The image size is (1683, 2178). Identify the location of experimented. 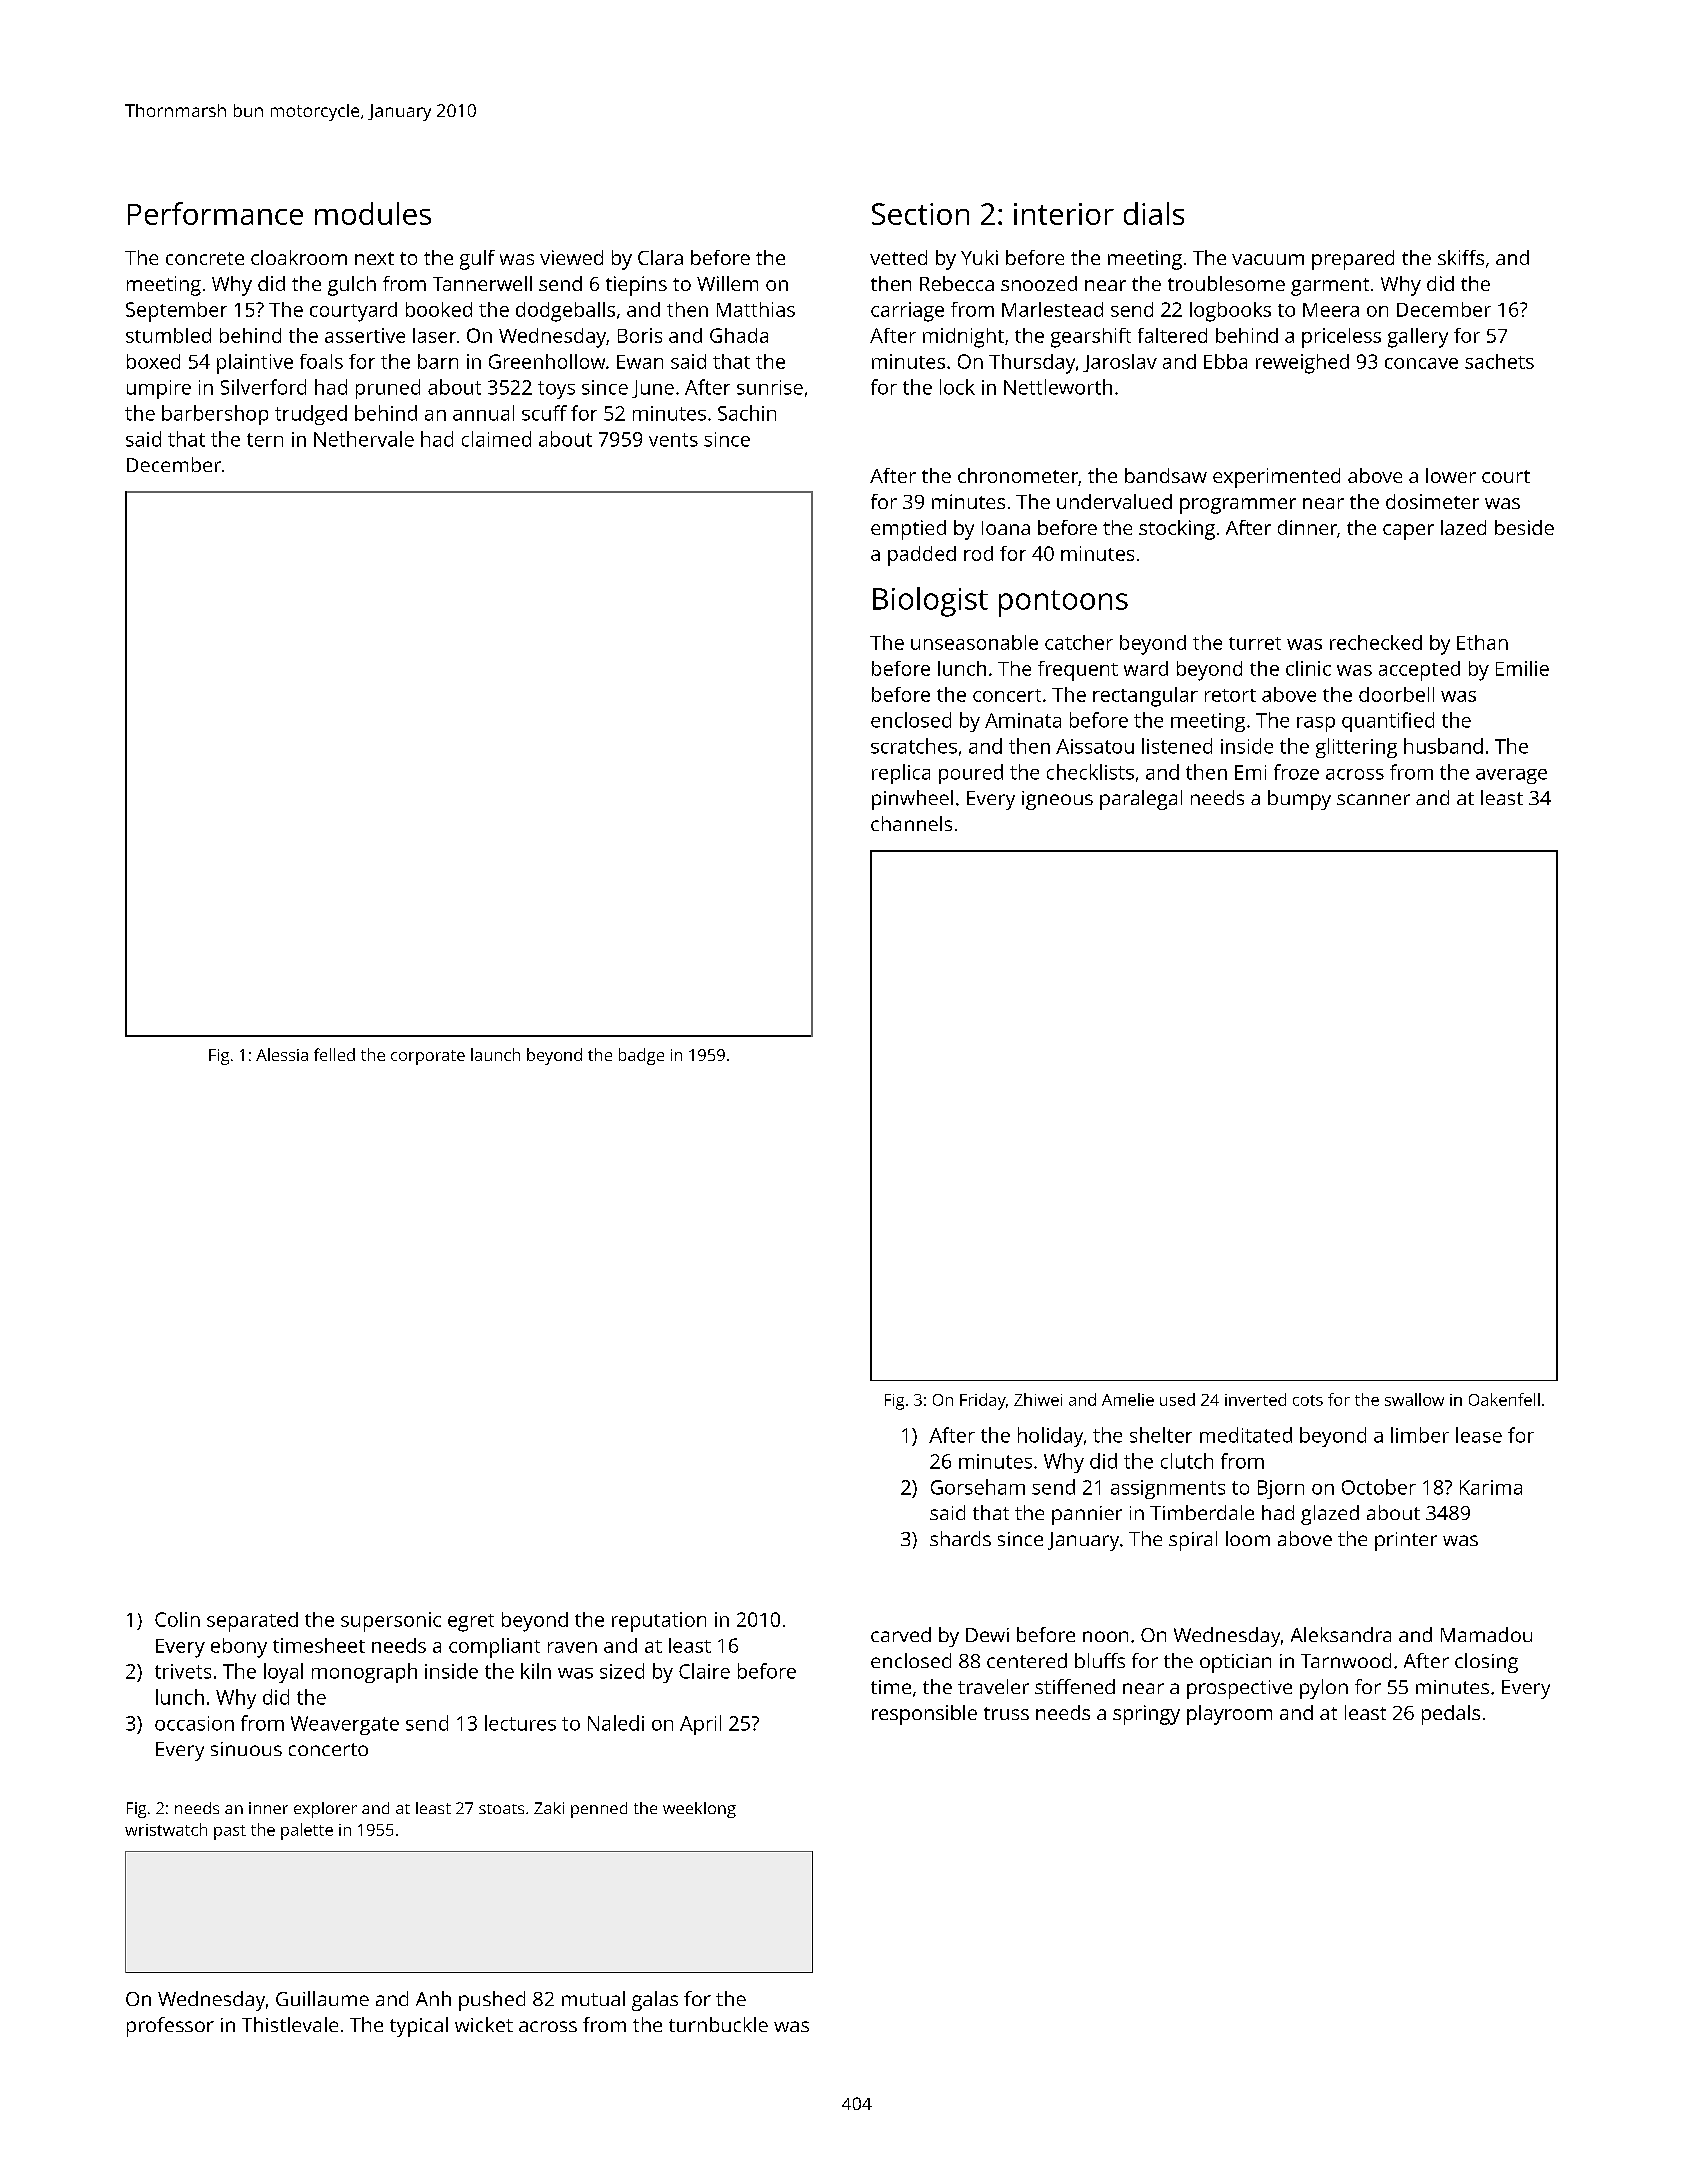
(1276, 478).
